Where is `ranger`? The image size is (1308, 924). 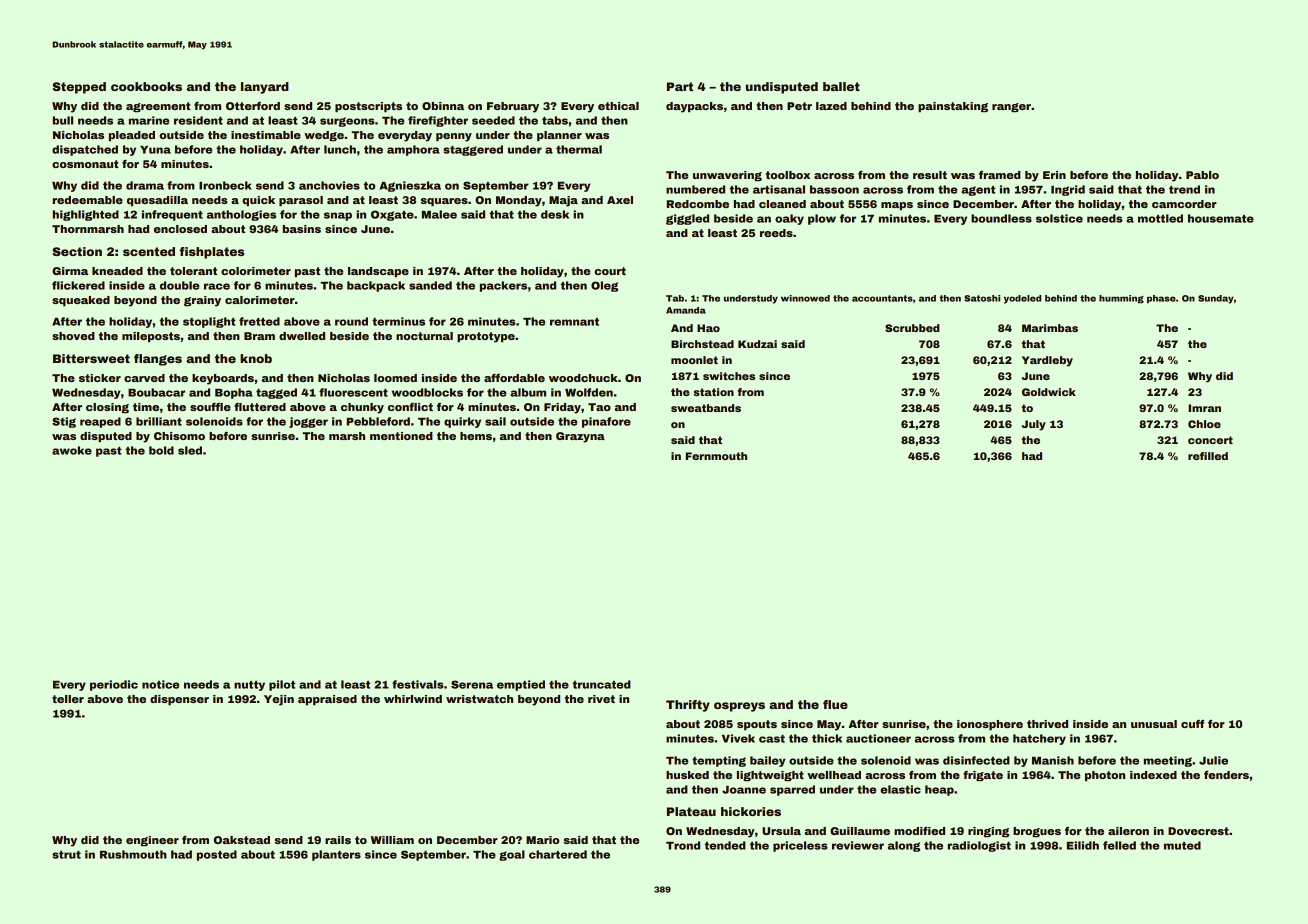 ranger is located at coordinates (1011, 107).
